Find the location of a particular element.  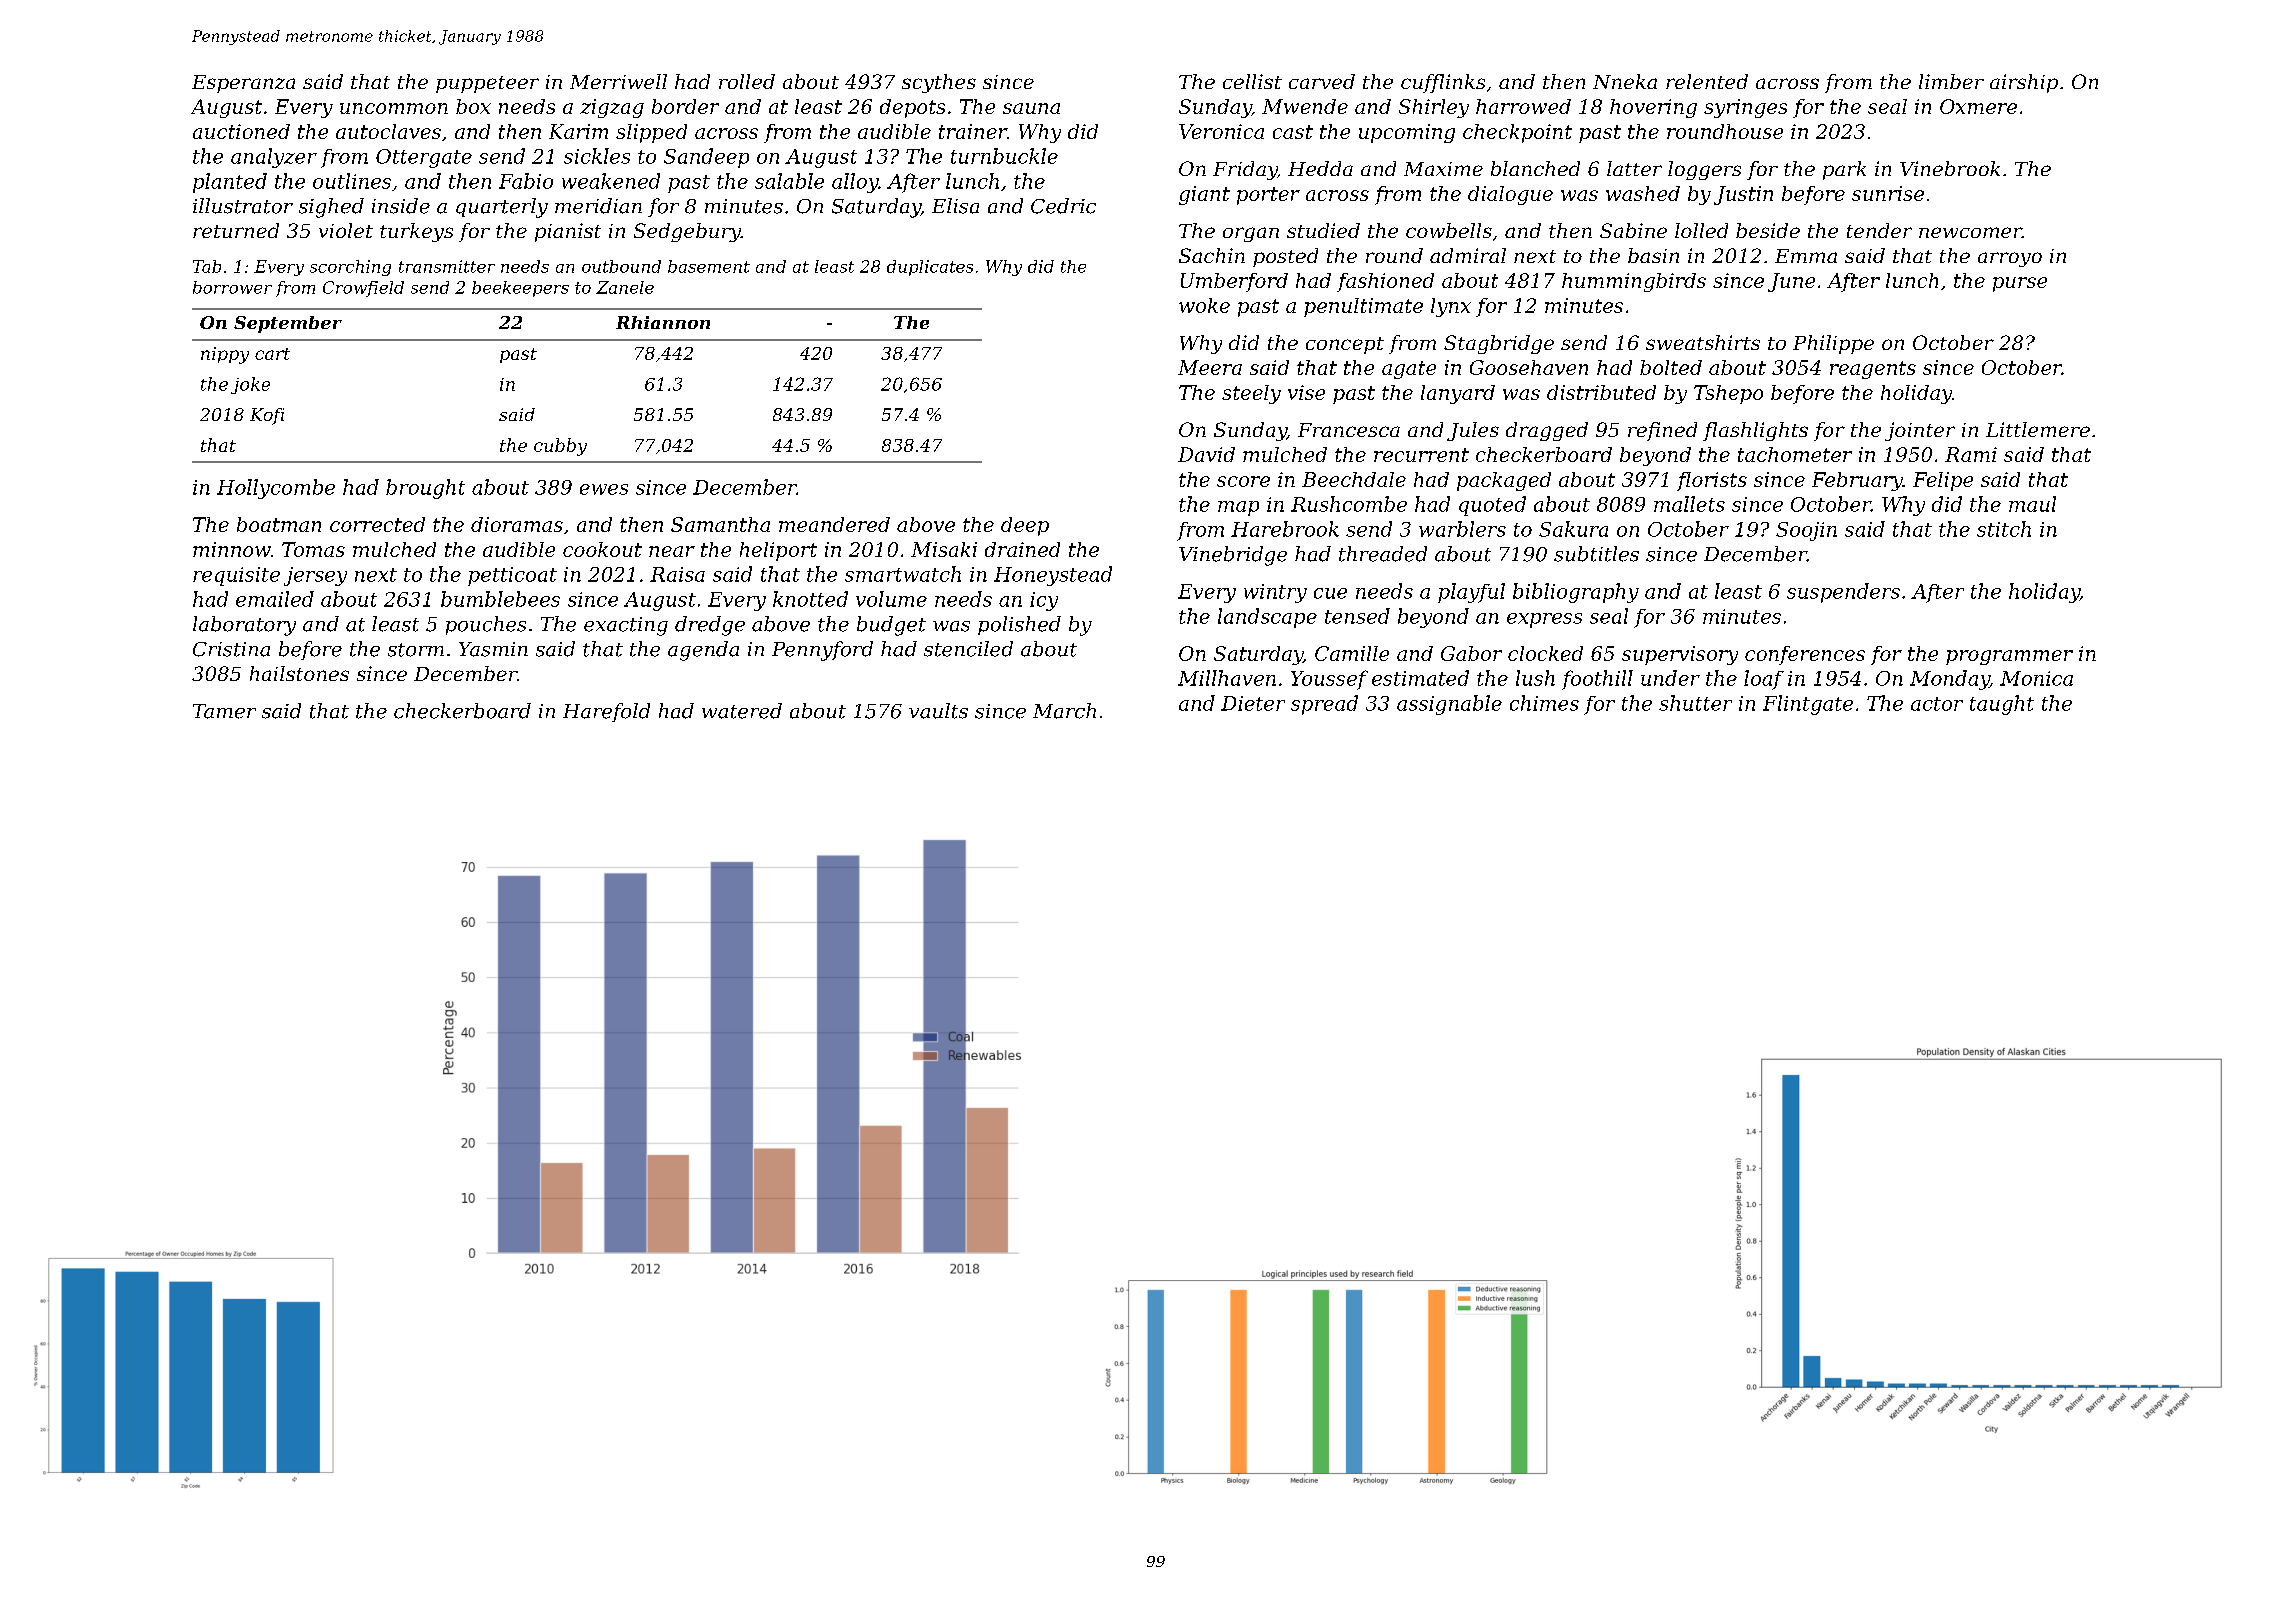

Harefold is located at coordinates (606, 712).
